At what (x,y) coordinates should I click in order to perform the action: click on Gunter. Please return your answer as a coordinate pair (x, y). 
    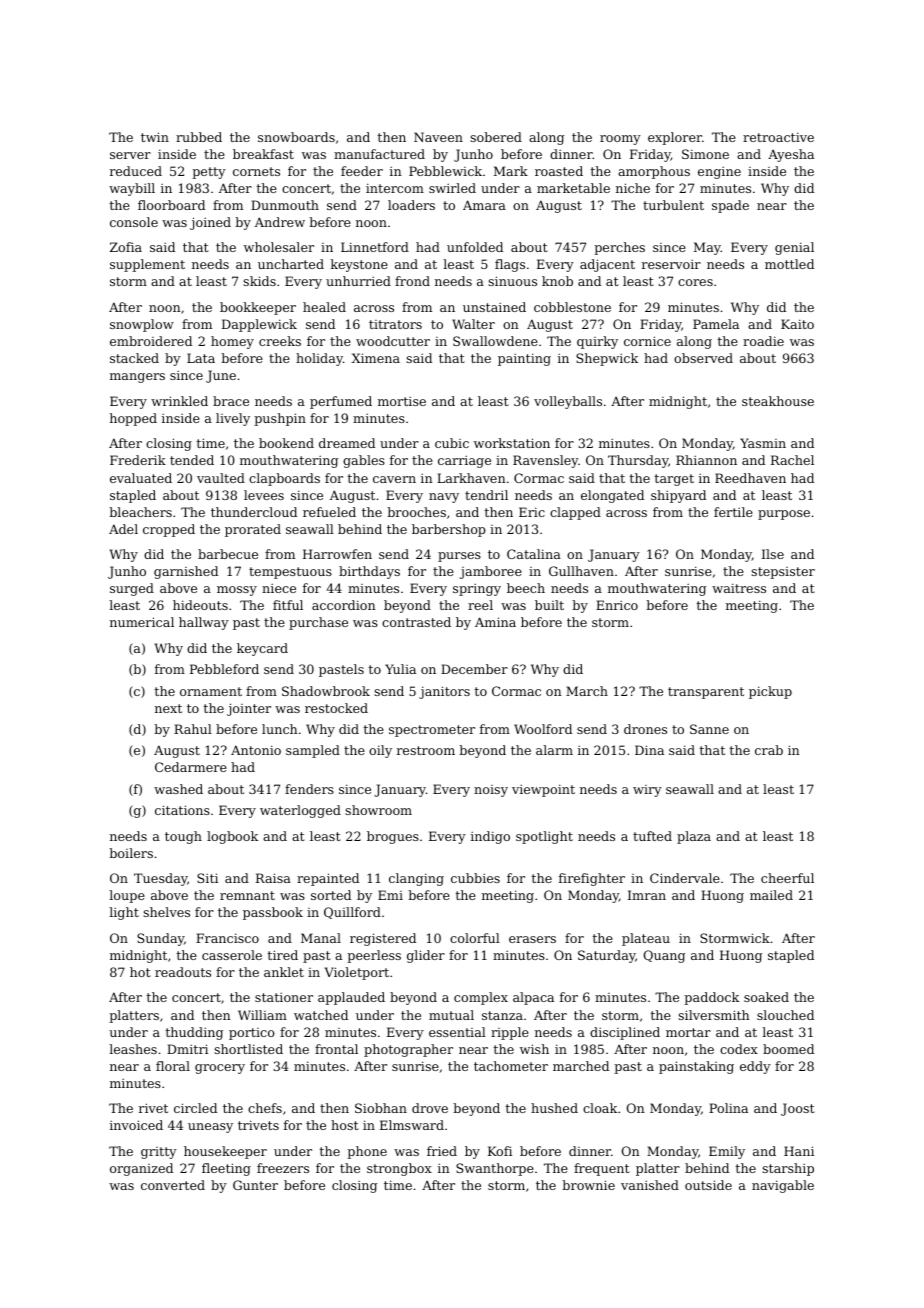
    Looking at the image, I should click on (255, 1185).
